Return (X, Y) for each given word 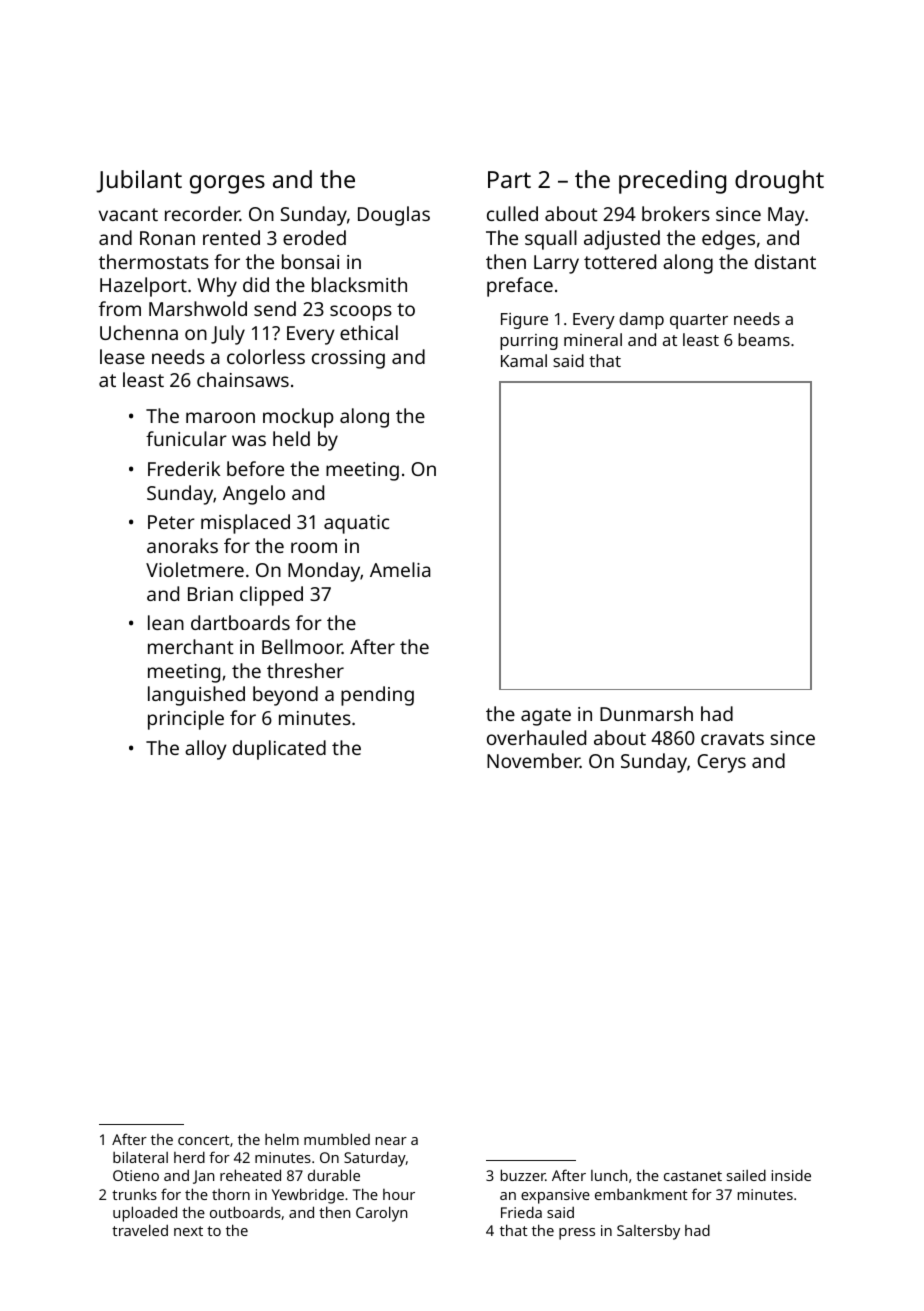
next (188, 1231)
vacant (128, 214)
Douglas (394, 216)
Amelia (400, 569)
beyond (285, 696)
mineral (593, 339)
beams (764, 339)
